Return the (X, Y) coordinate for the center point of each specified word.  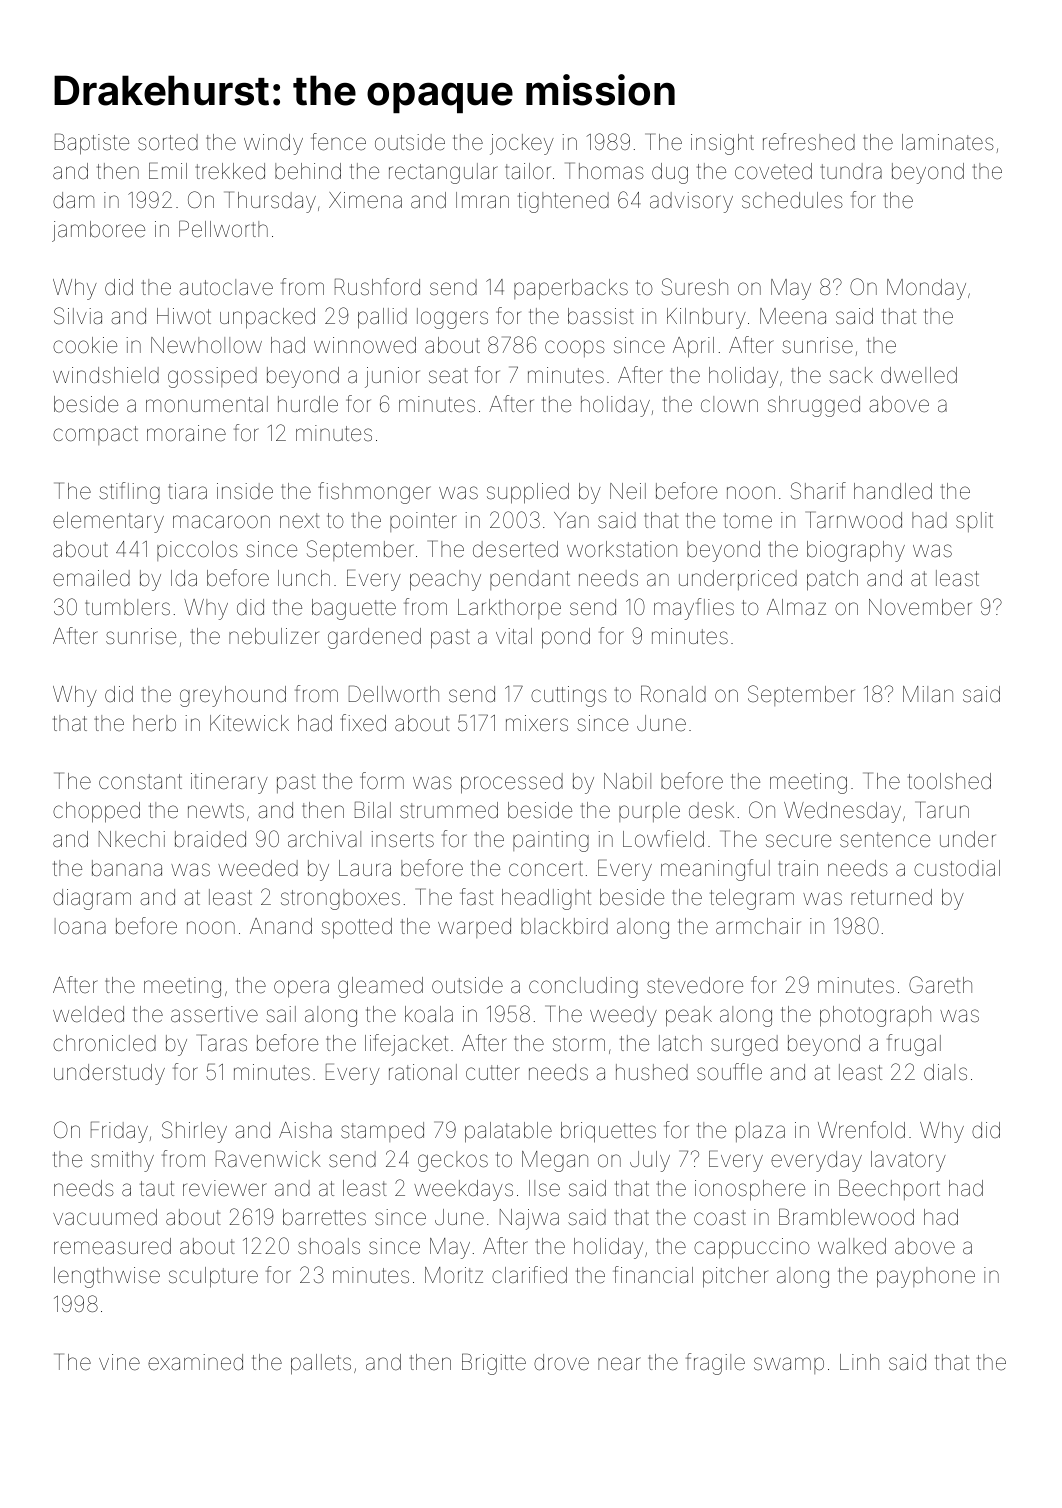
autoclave (226, 287)
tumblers (127, 607)
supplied (528, 493)
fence (338, 142)
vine (119, 1362)
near (619, 1364)
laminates (948, 142)
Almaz (796, 607)
